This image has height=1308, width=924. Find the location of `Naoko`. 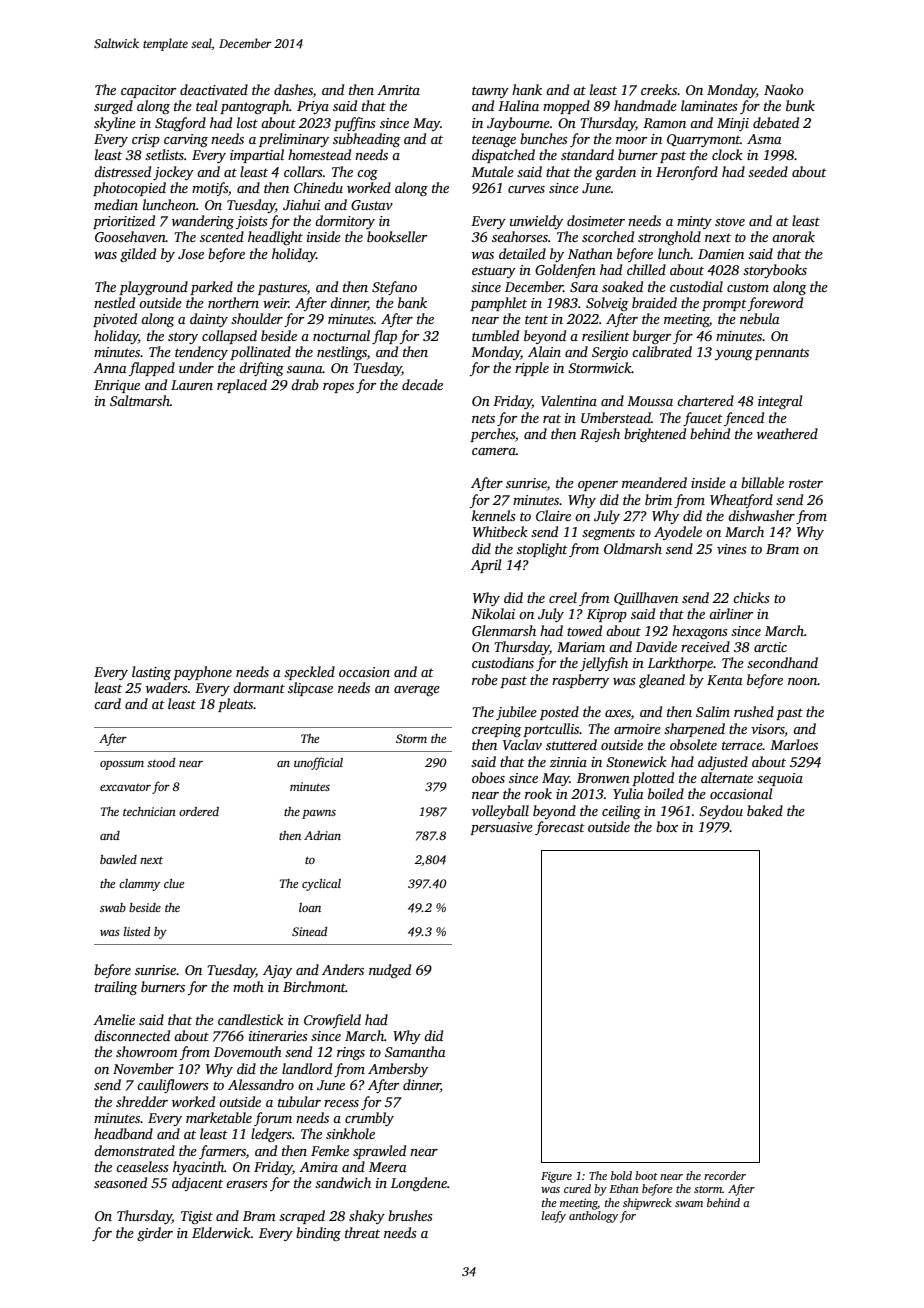

Naoko is located at coordinates (783, 89).
